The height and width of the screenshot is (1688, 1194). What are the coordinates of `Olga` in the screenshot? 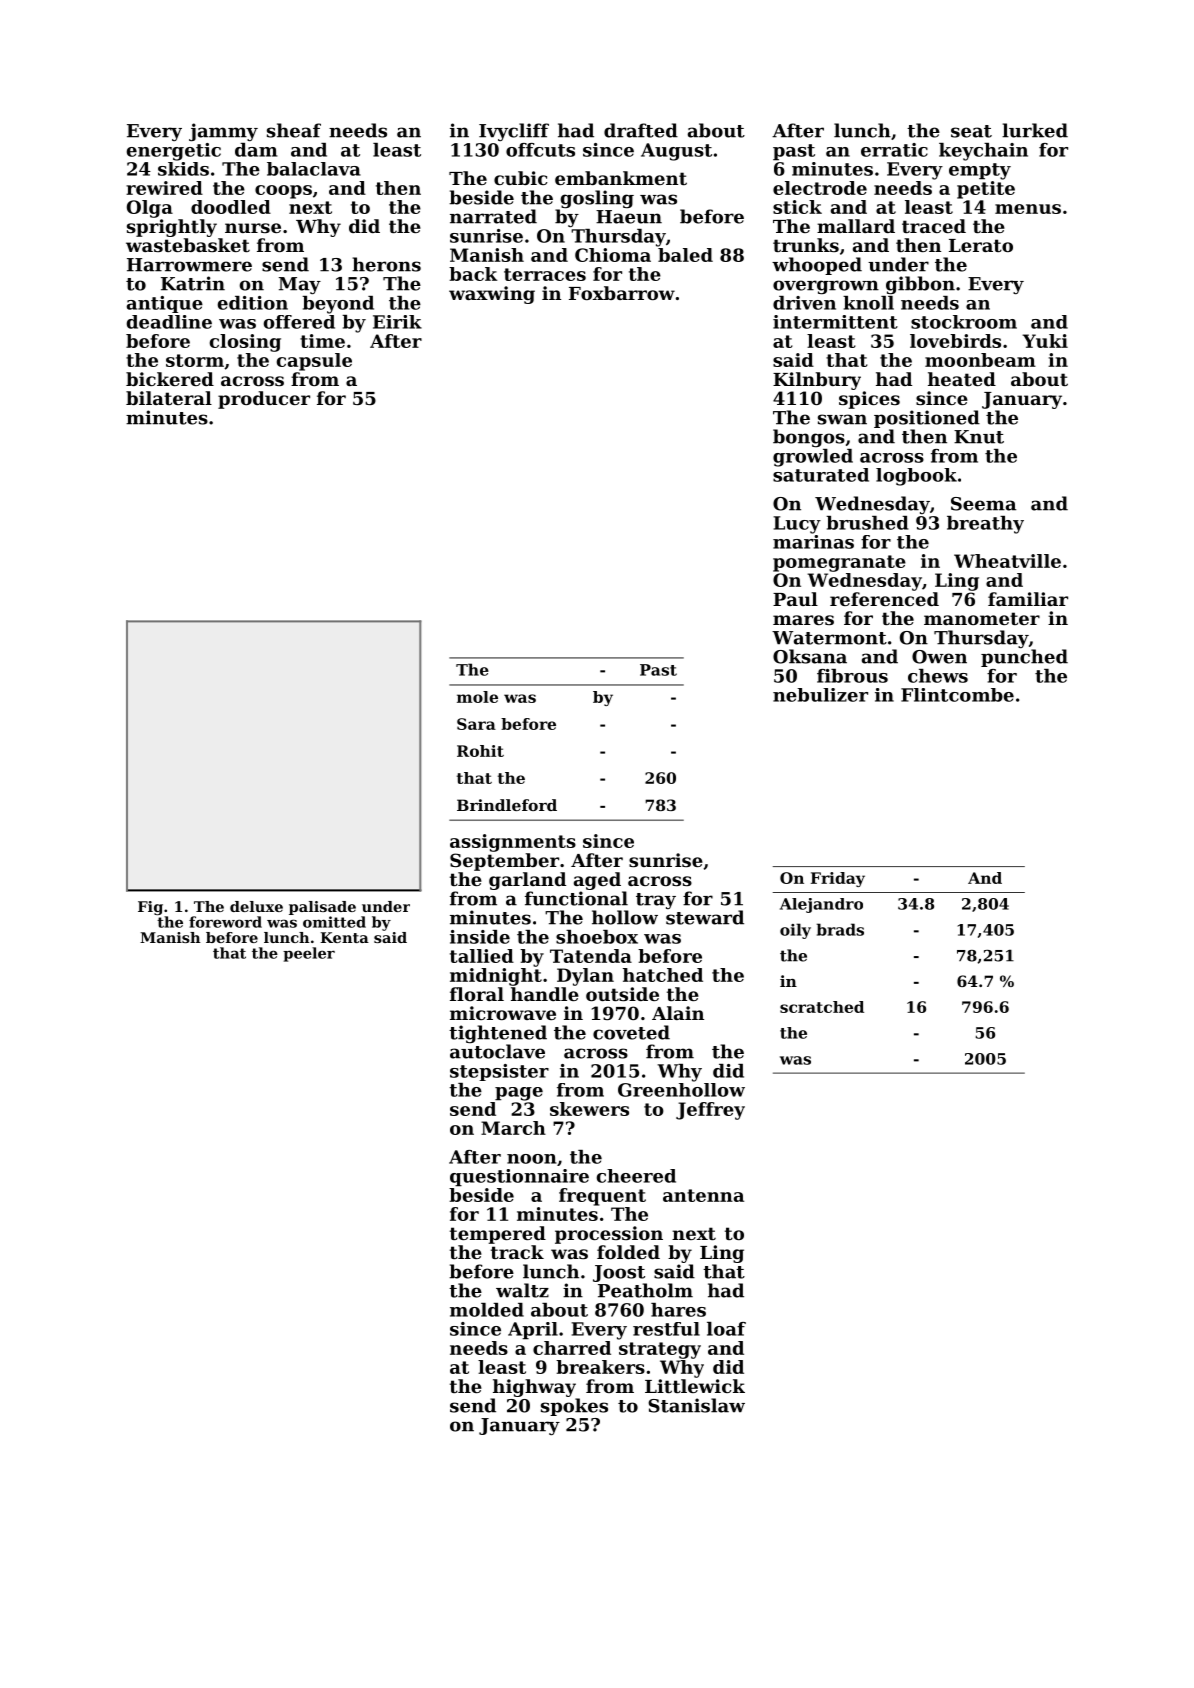 It's located at (150, 209).
